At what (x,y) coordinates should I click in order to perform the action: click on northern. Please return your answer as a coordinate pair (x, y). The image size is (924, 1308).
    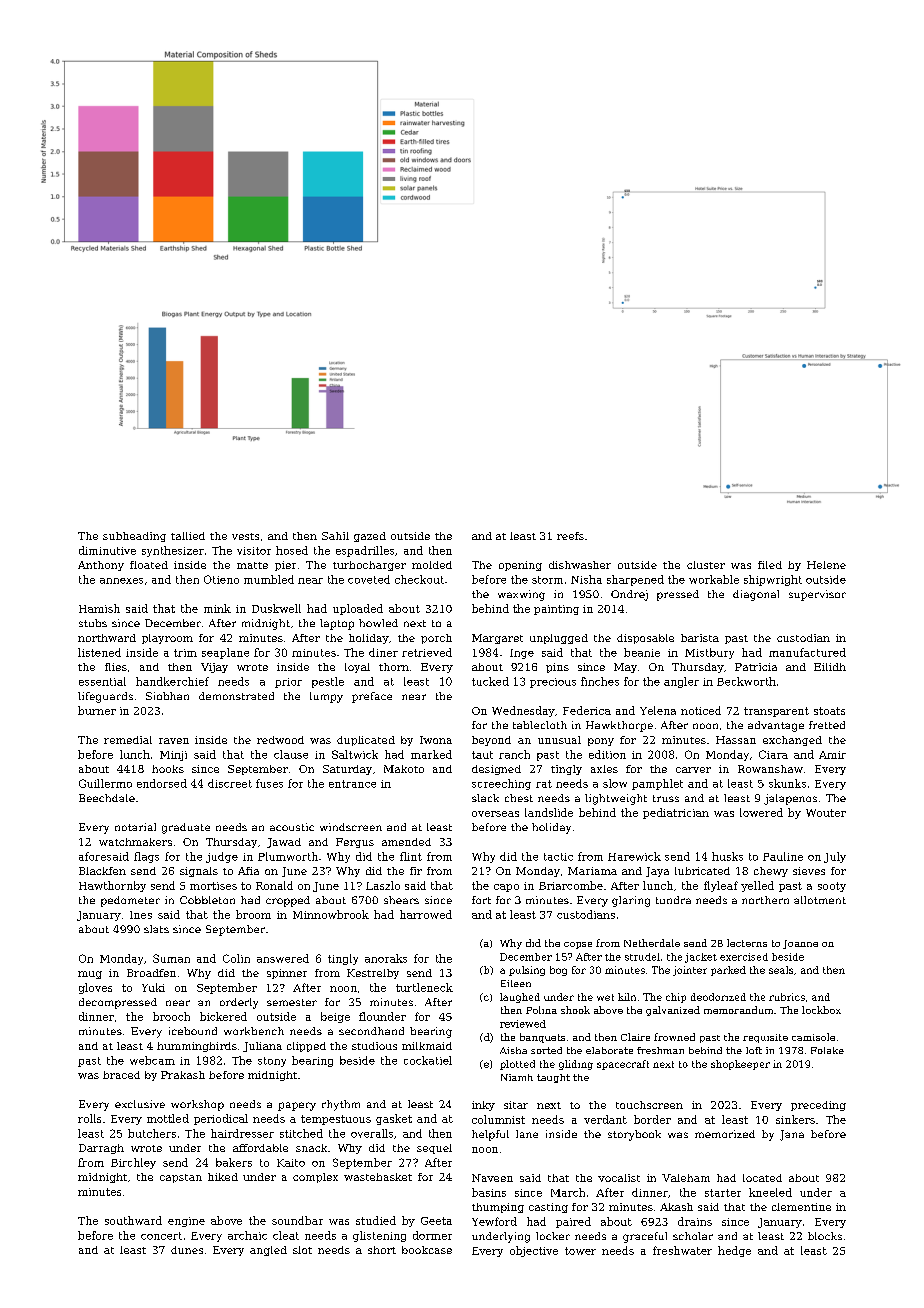
    Looking at the image, I should click on (765, 900).
